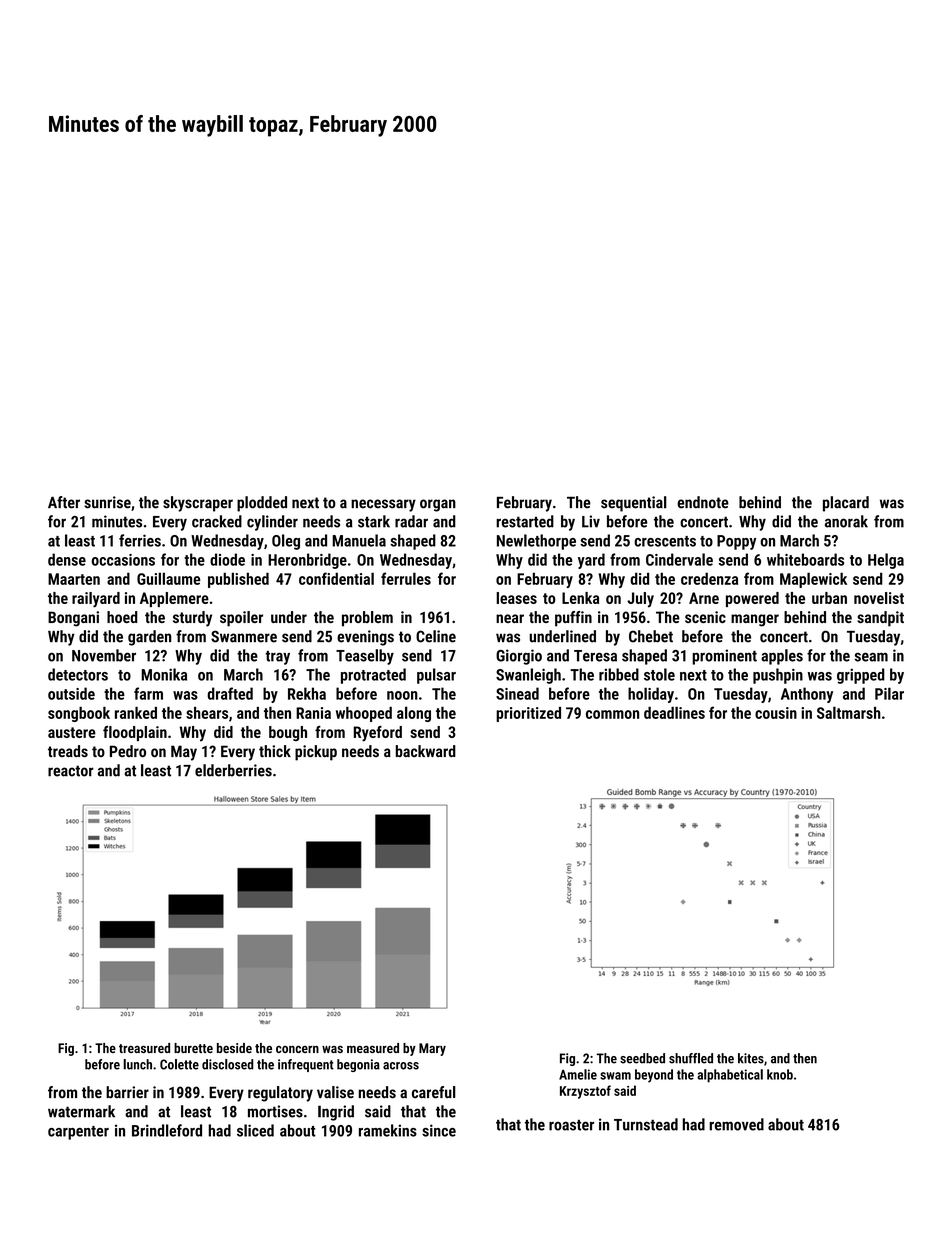 The height and width of the screenshot is (1233, 952). Describe the element at coordinates (426, 751) in the screenshot. I see `backward` at that location.
